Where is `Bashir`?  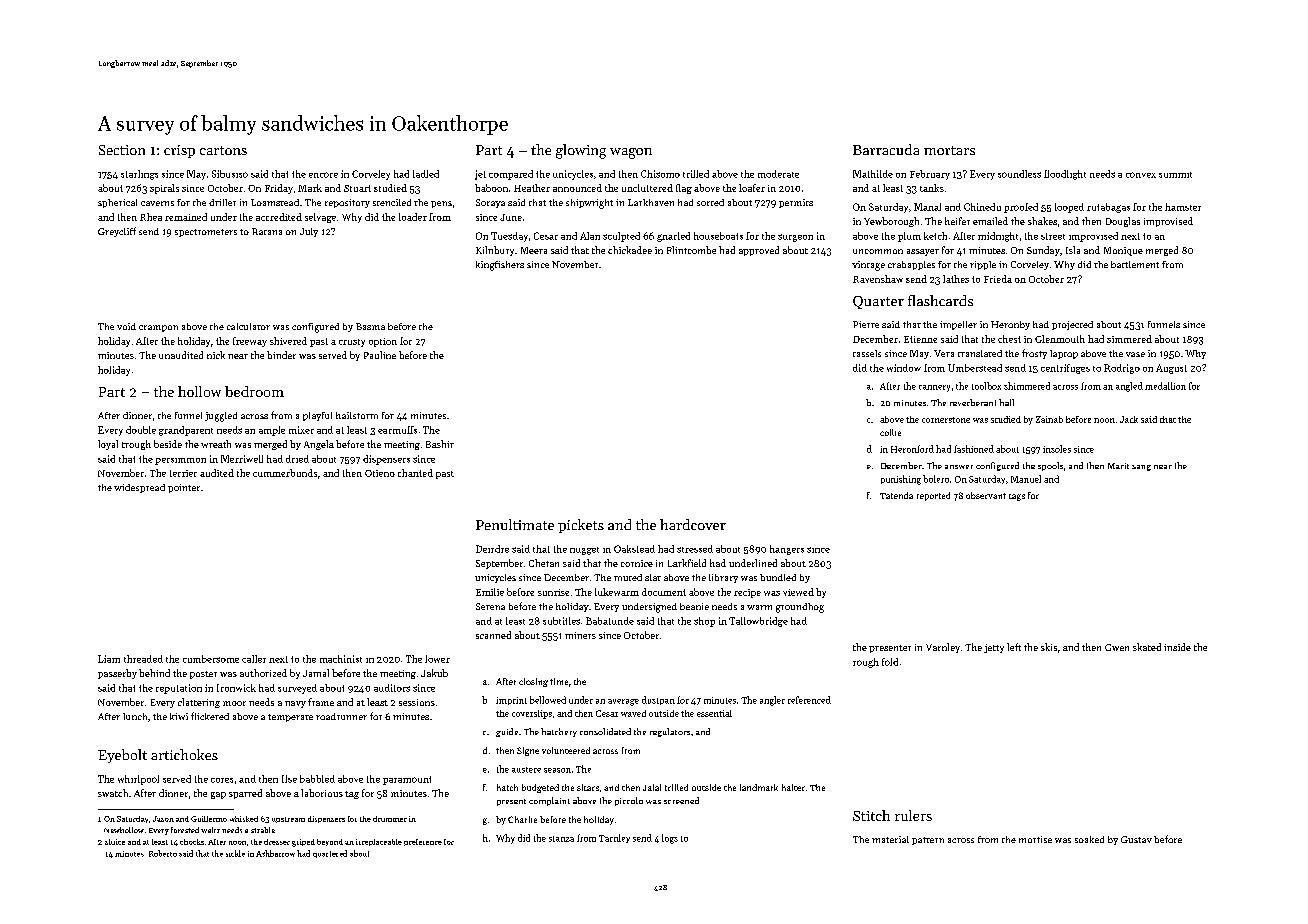
Bashir is located at coordinates (440, 444).
